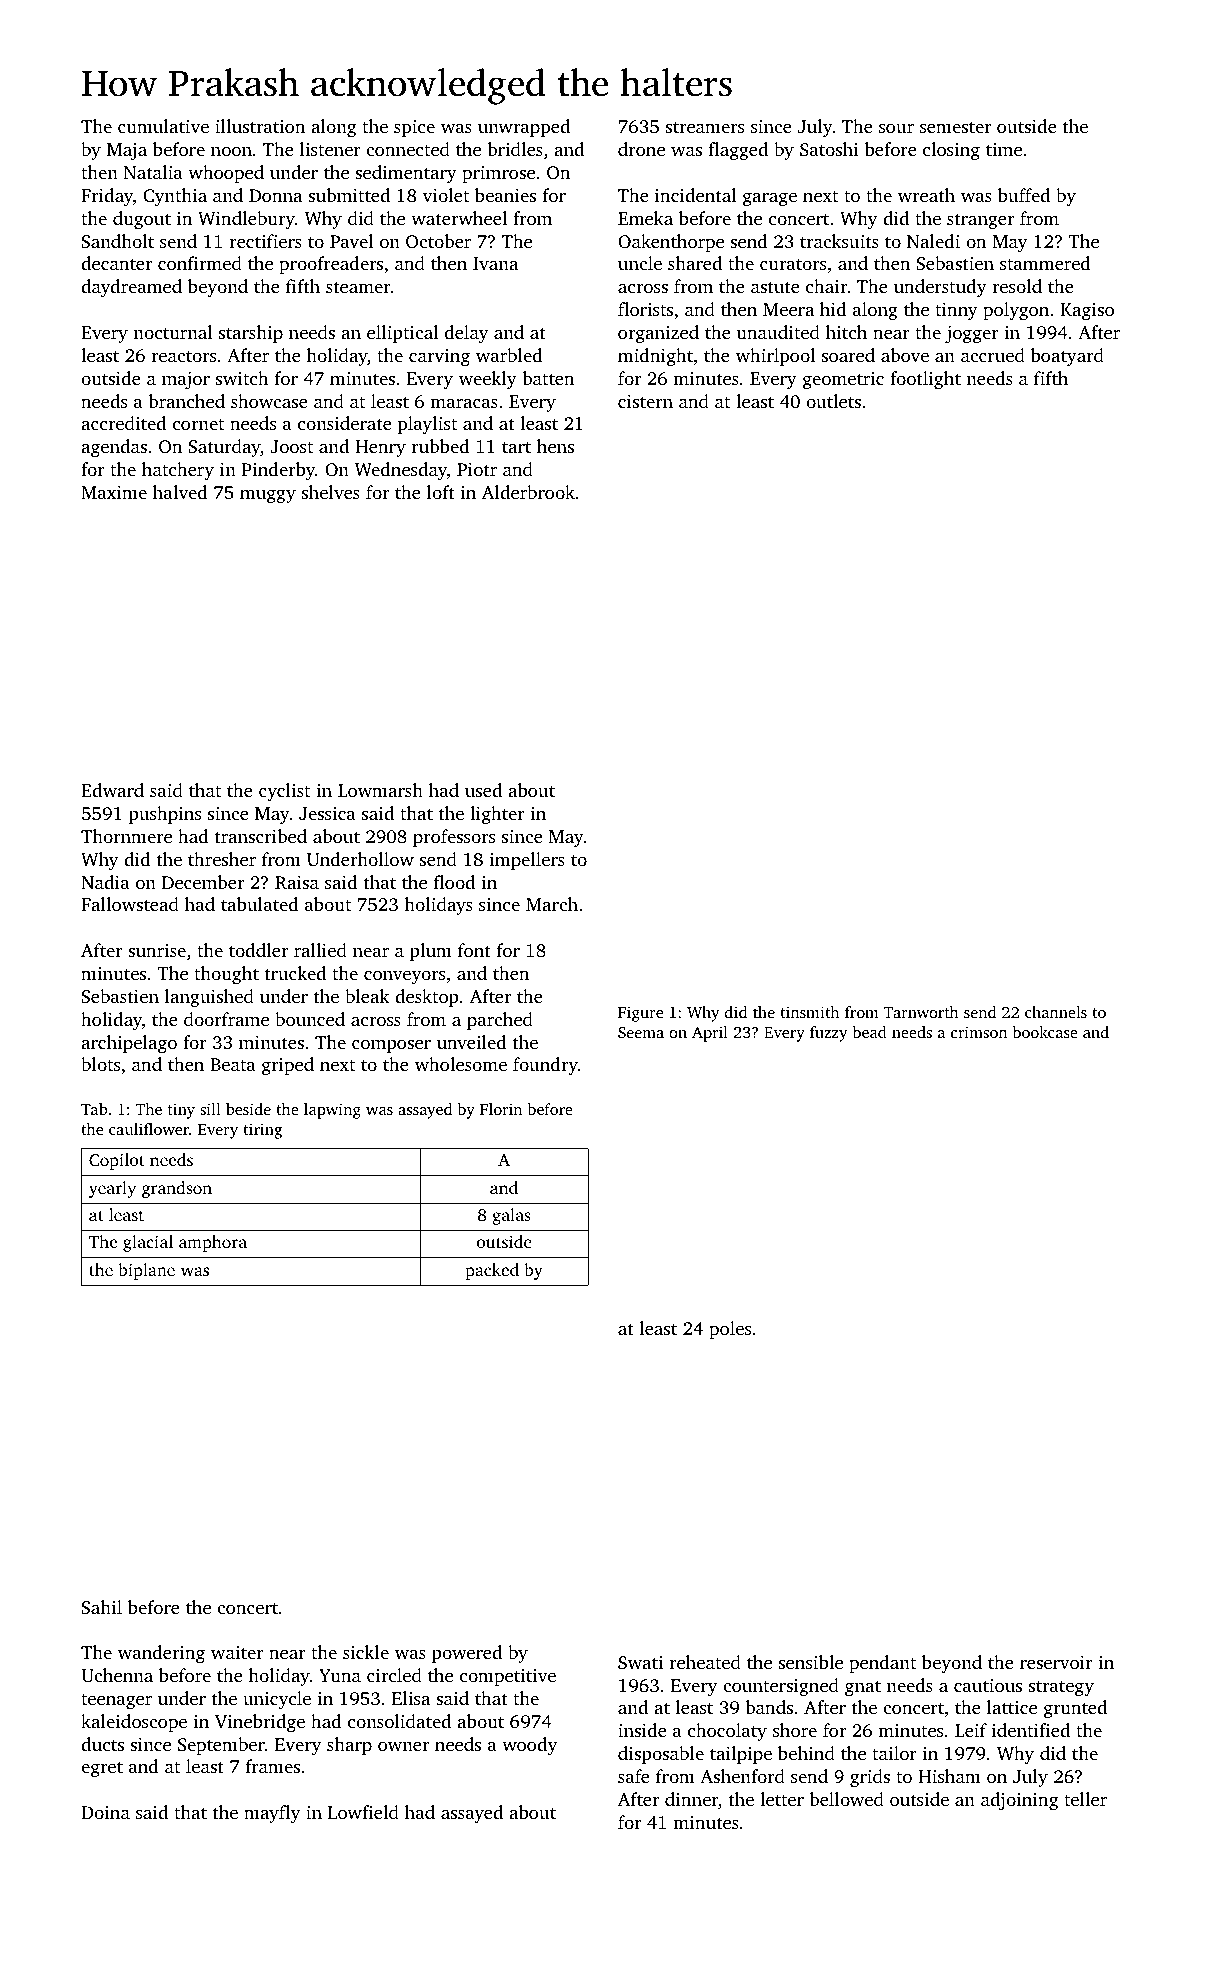  Describe the element at coordinates (102, 1769) in the screenshot. I see `egret` at that location.
